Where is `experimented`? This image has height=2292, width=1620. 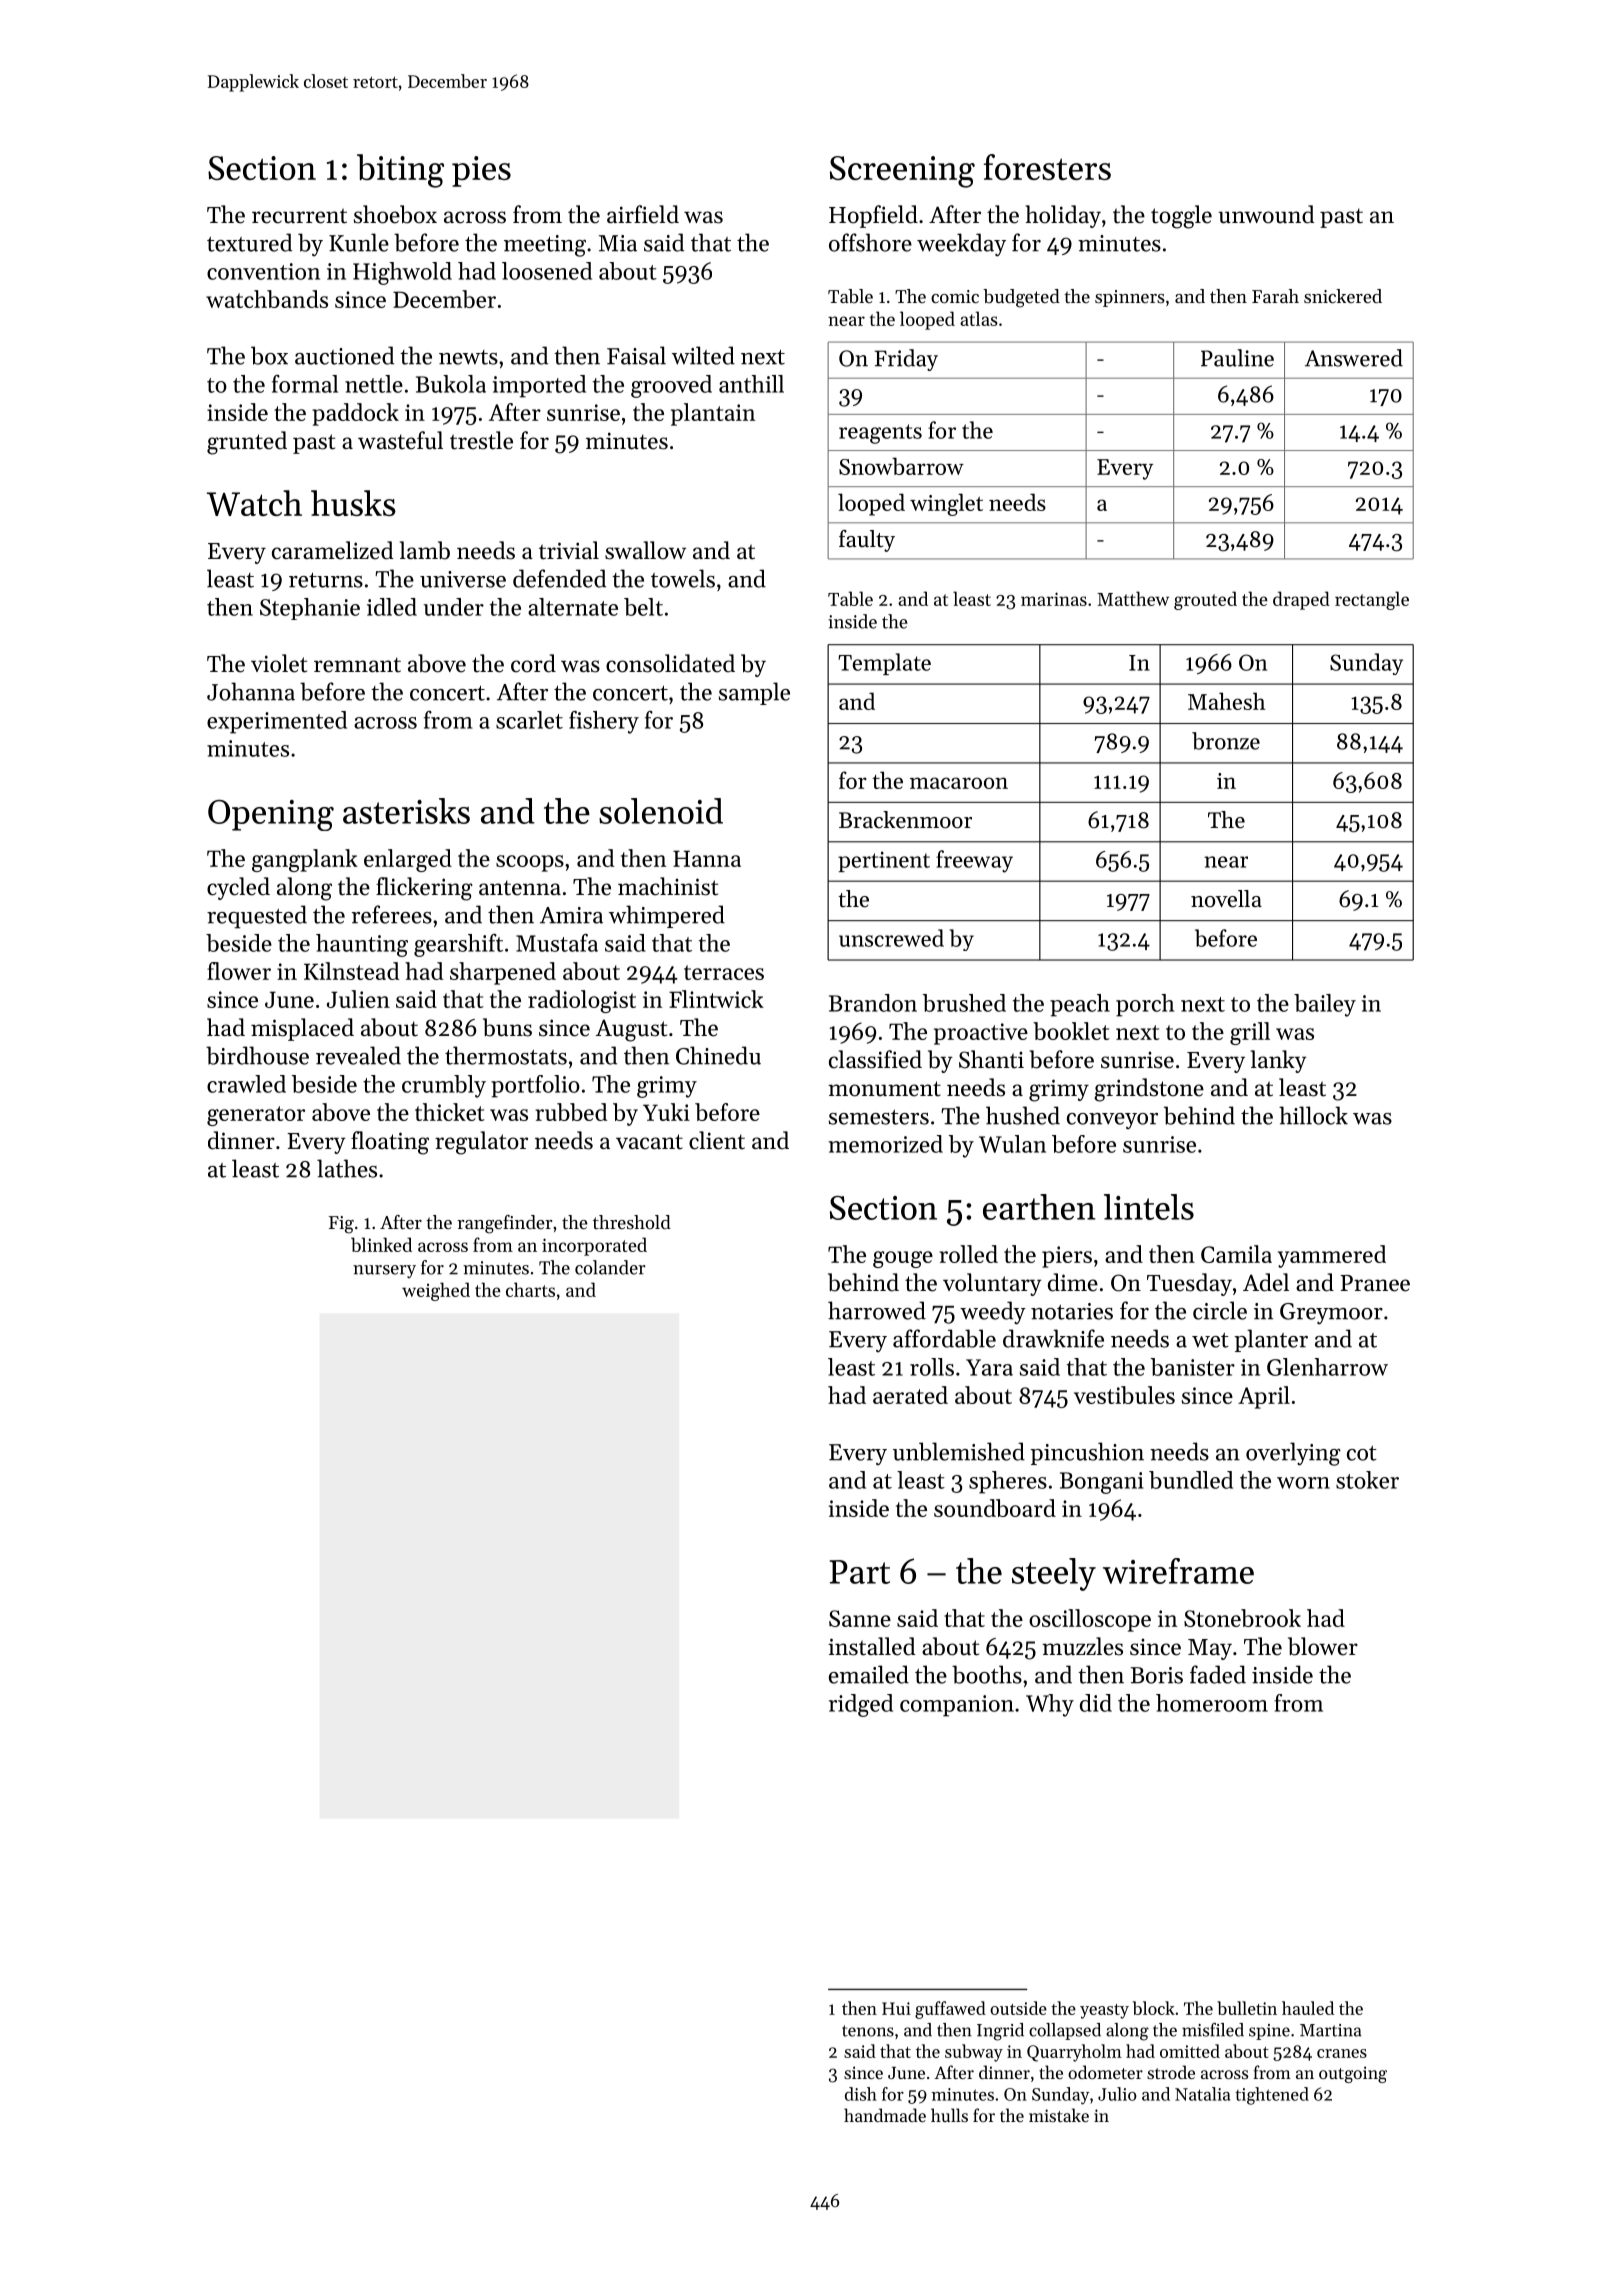
experimented is located at coordinates (277, 722).
